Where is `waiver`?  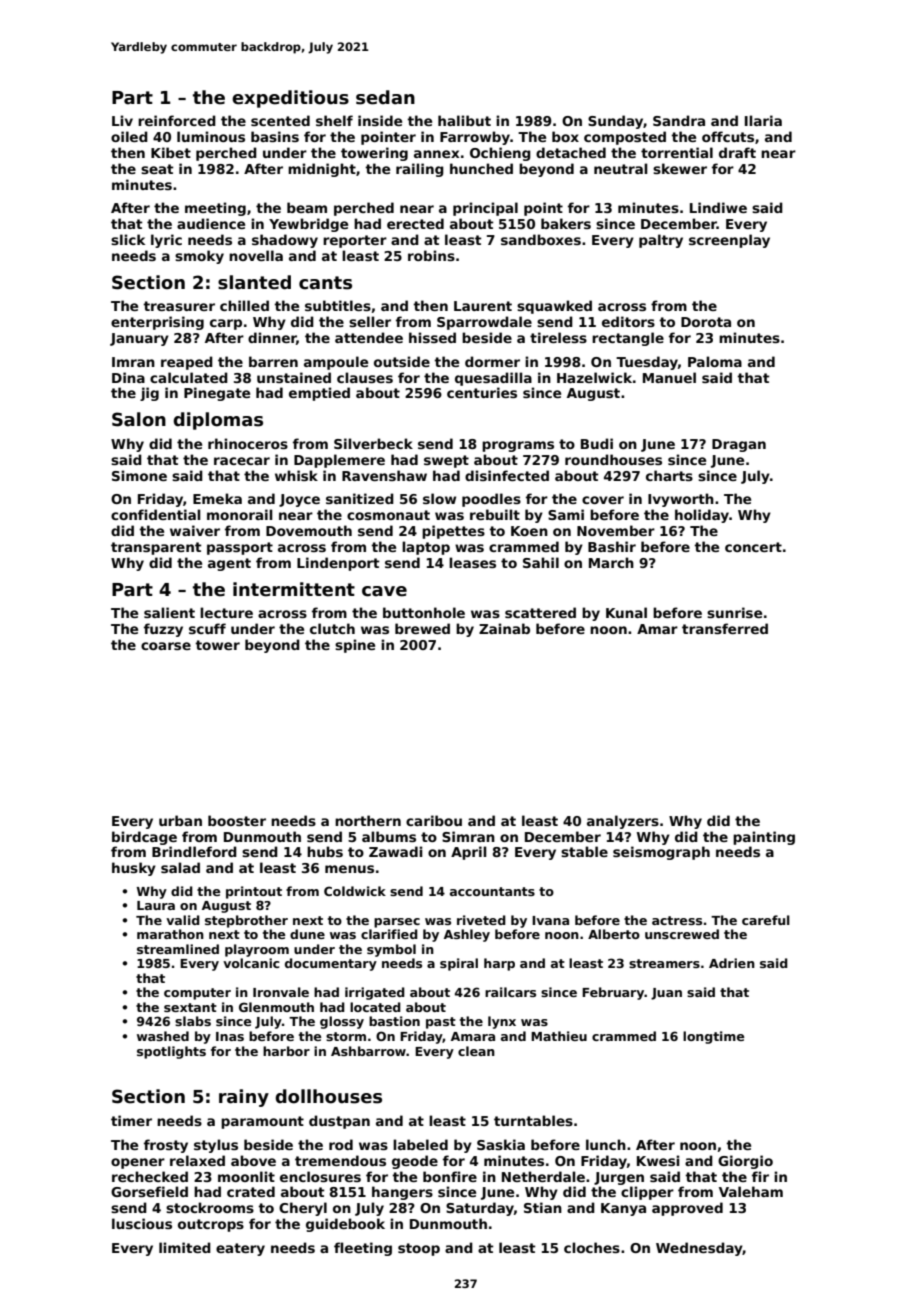 waiver is located at coordinates (195, 530).
